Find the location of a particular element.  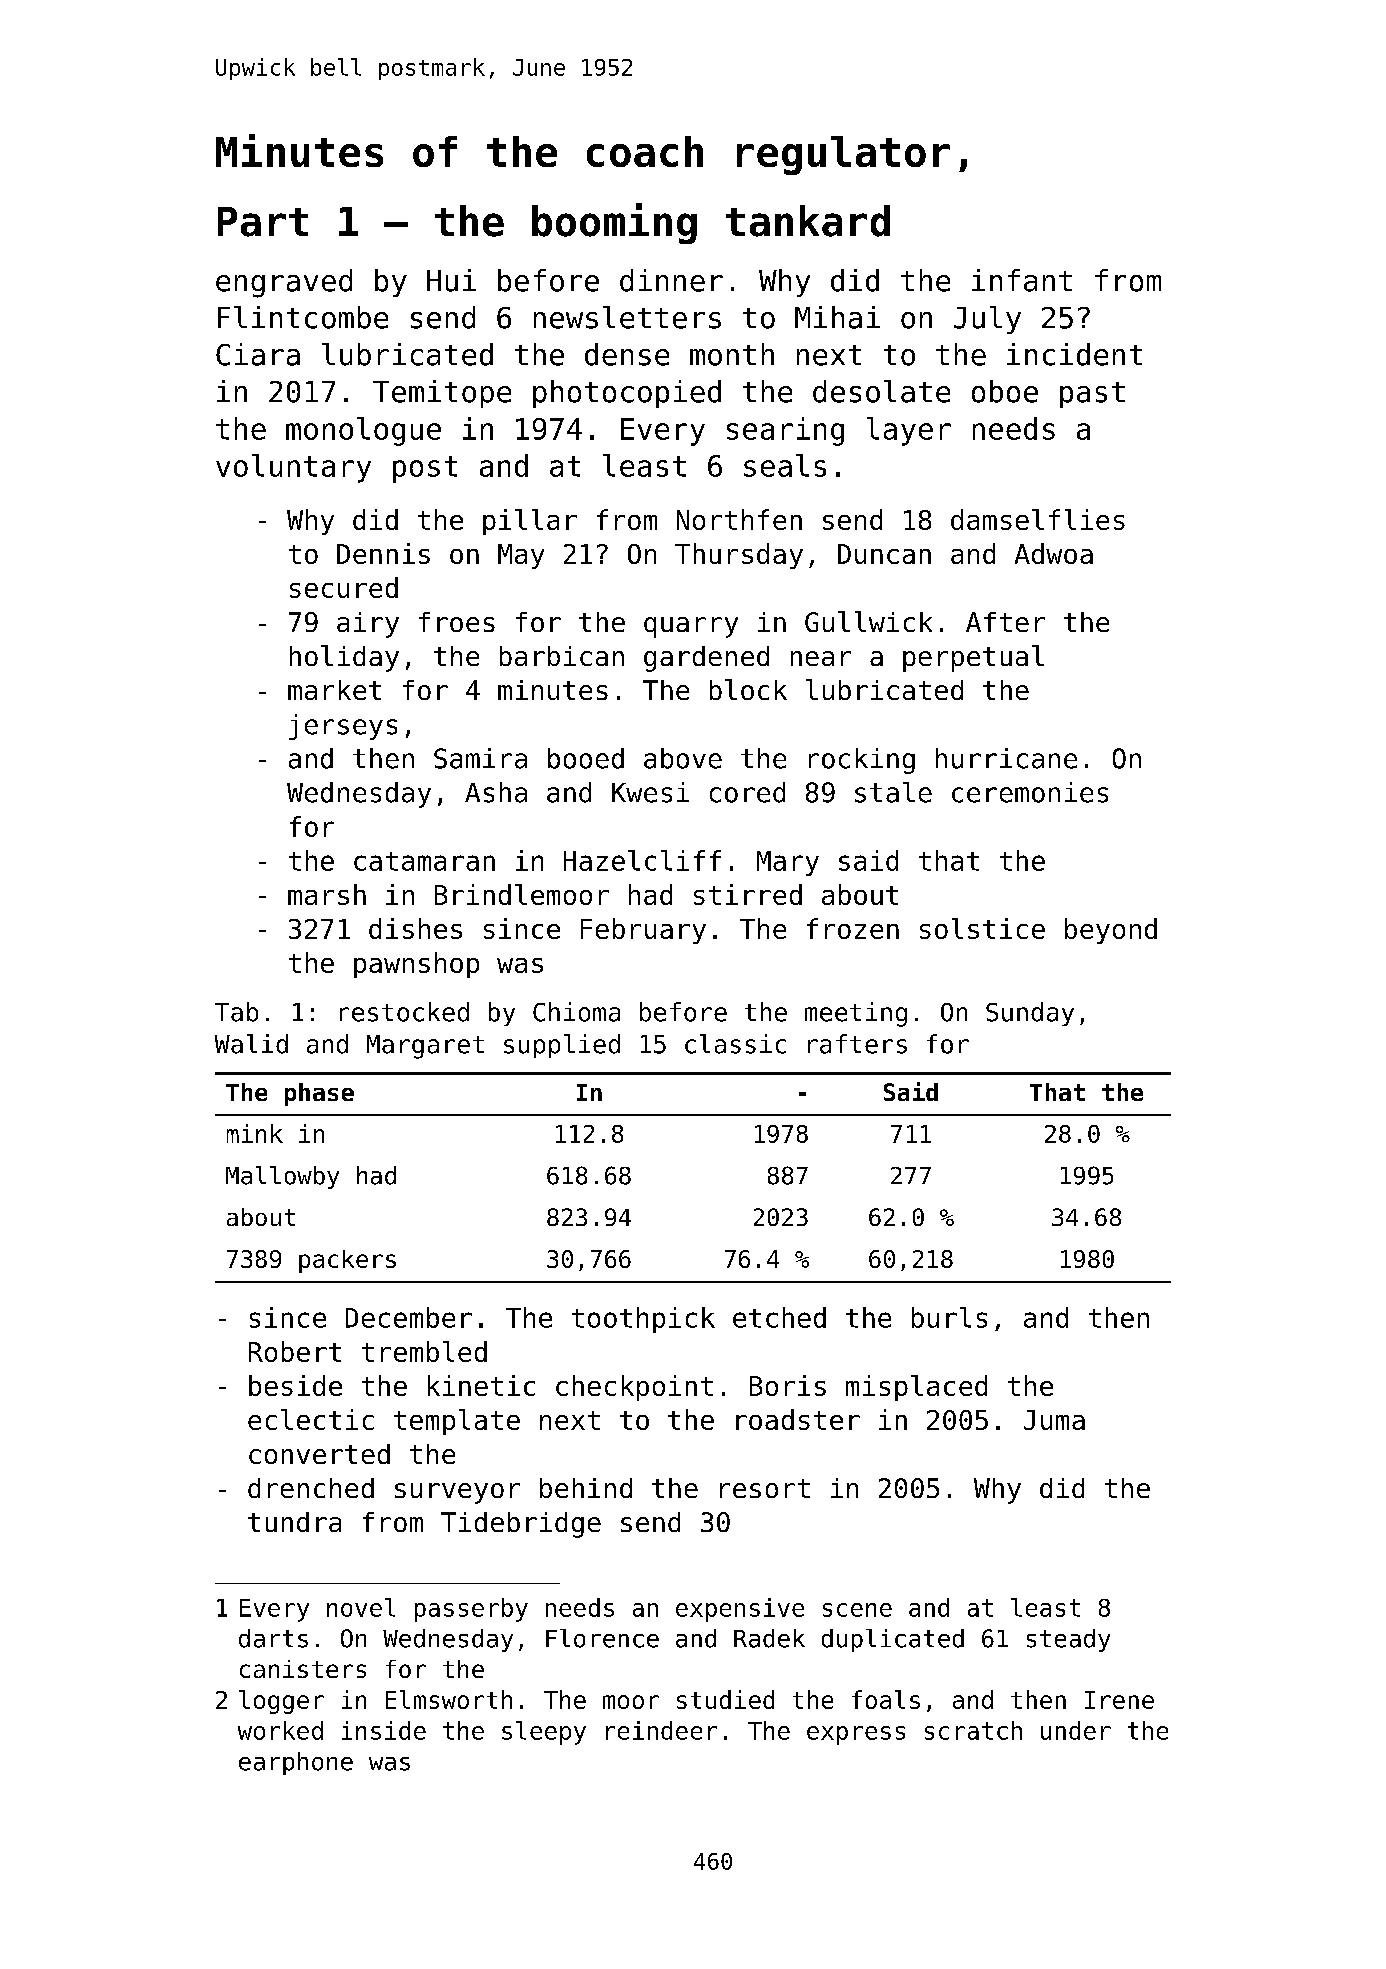

Sunday is located at coordinates (1030, 1014).
